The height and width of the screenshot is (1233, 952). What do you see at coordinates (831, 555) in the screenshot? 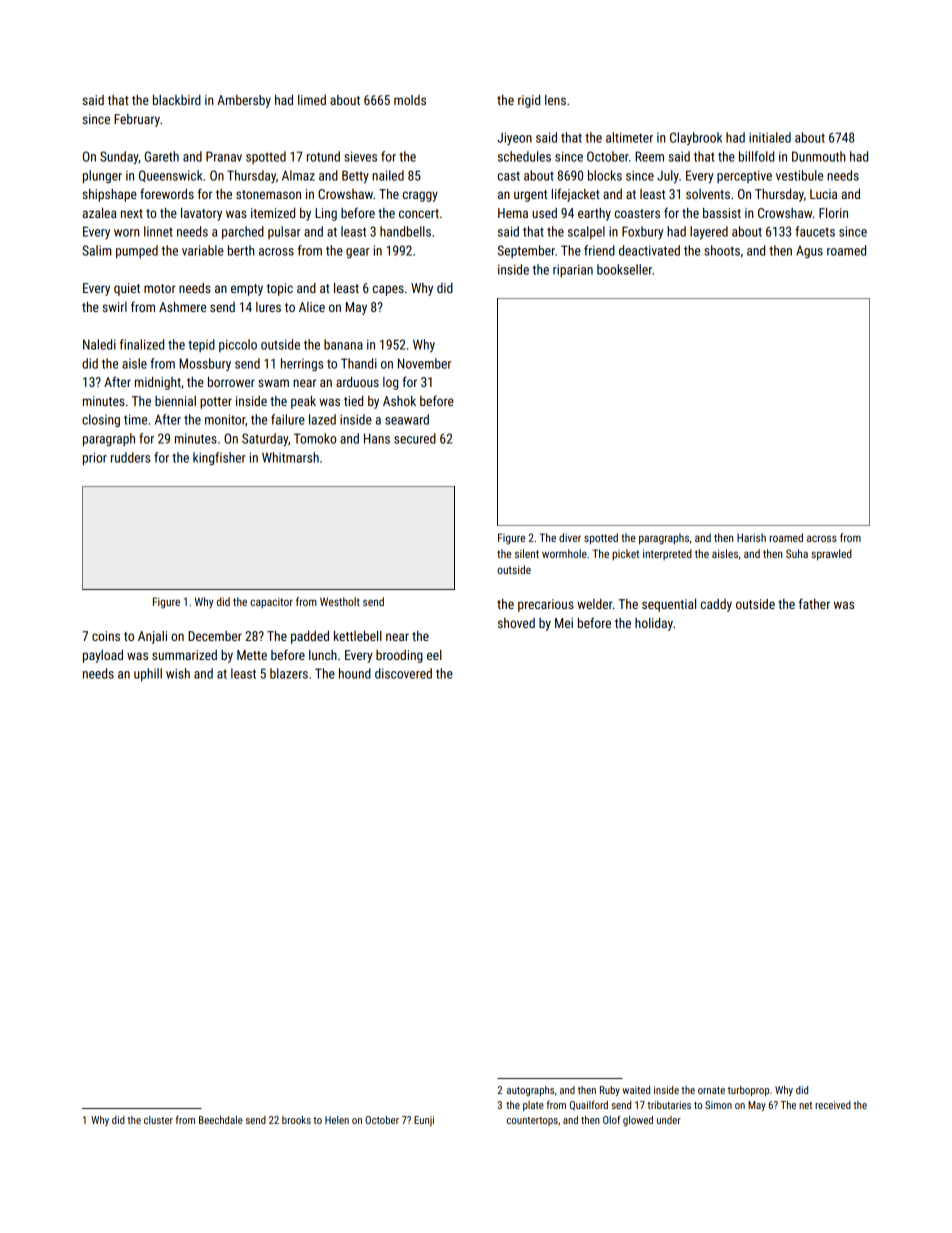
I see `sprawled` at bounding box center [831, 555].
